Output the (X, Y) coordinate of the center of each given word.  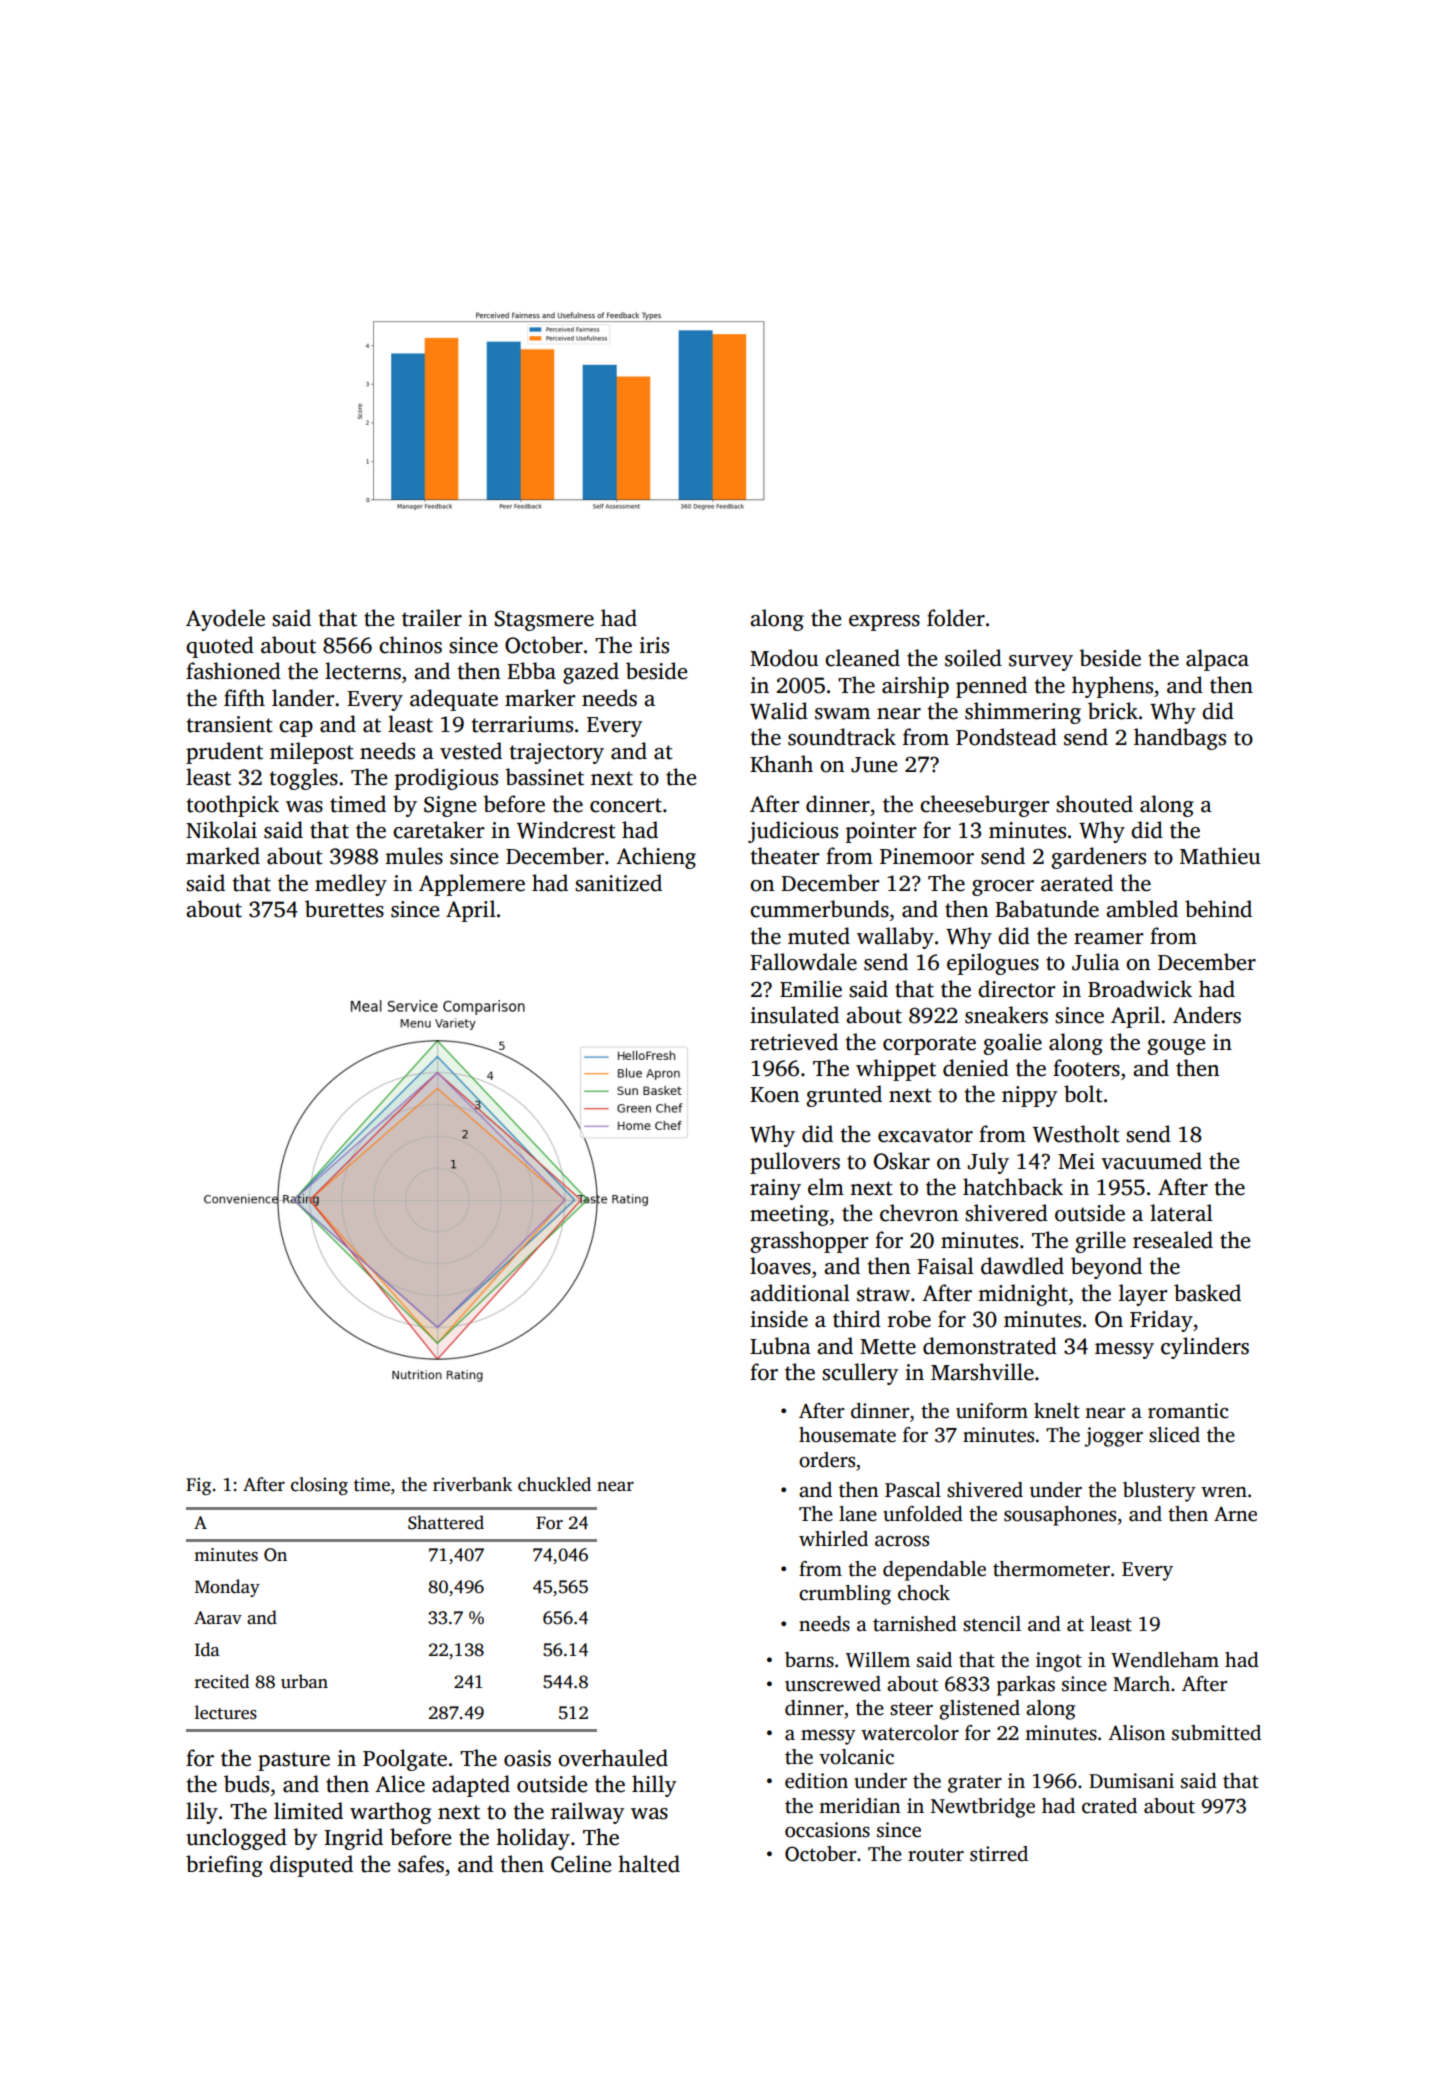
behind (1218, 909)
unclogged (236, 1839)
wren (1224, 1492)
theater (784, 856)
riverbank (472, 1484)
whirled (833, 1539)
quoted (220, 647)
